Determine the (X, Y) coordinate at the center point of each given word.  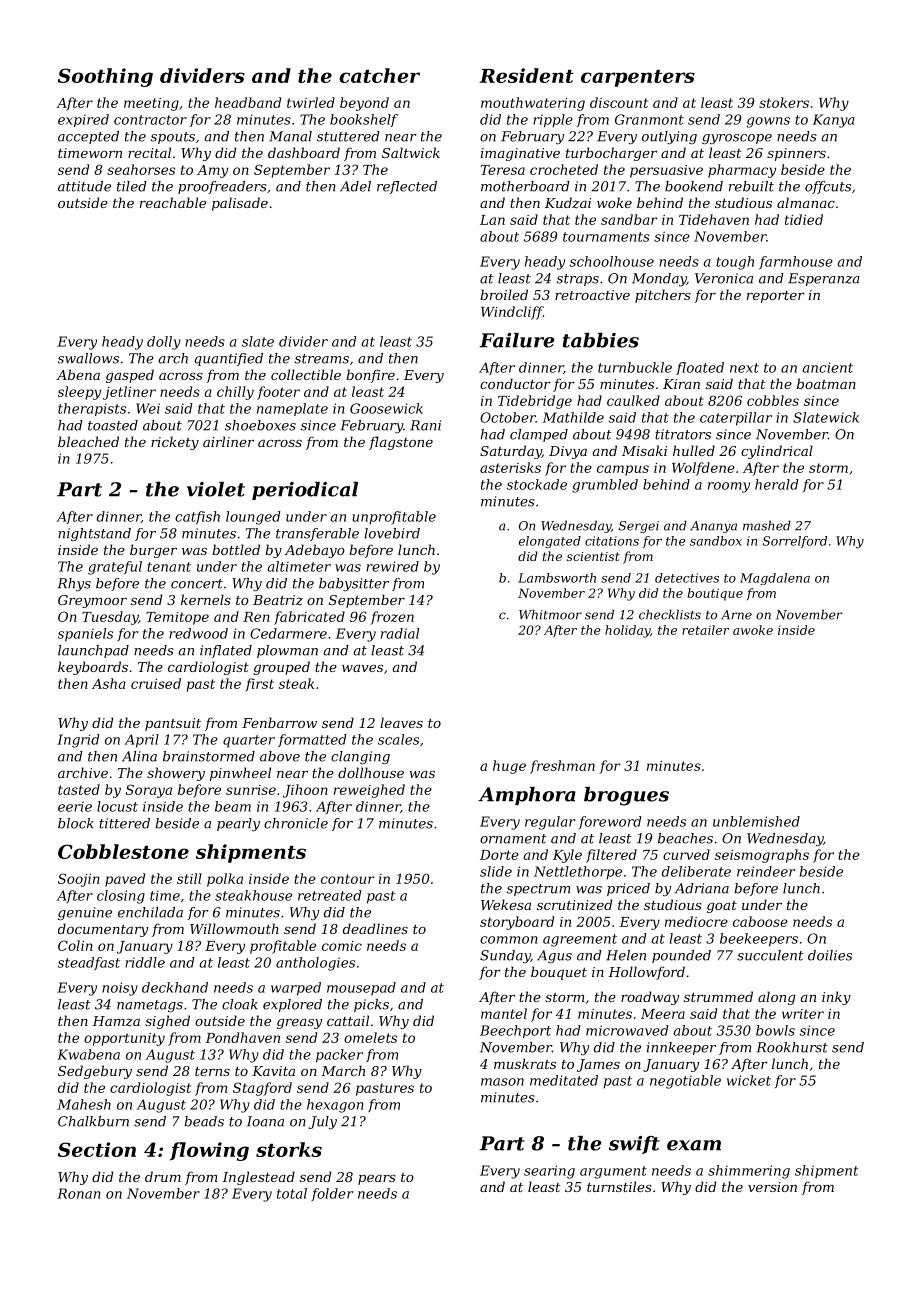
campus (623, 470)
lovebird (392, 533)
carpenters (638, 78)
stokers (784, 102)
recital (149, 152)
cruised (156, 683)
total (292, 1193)
